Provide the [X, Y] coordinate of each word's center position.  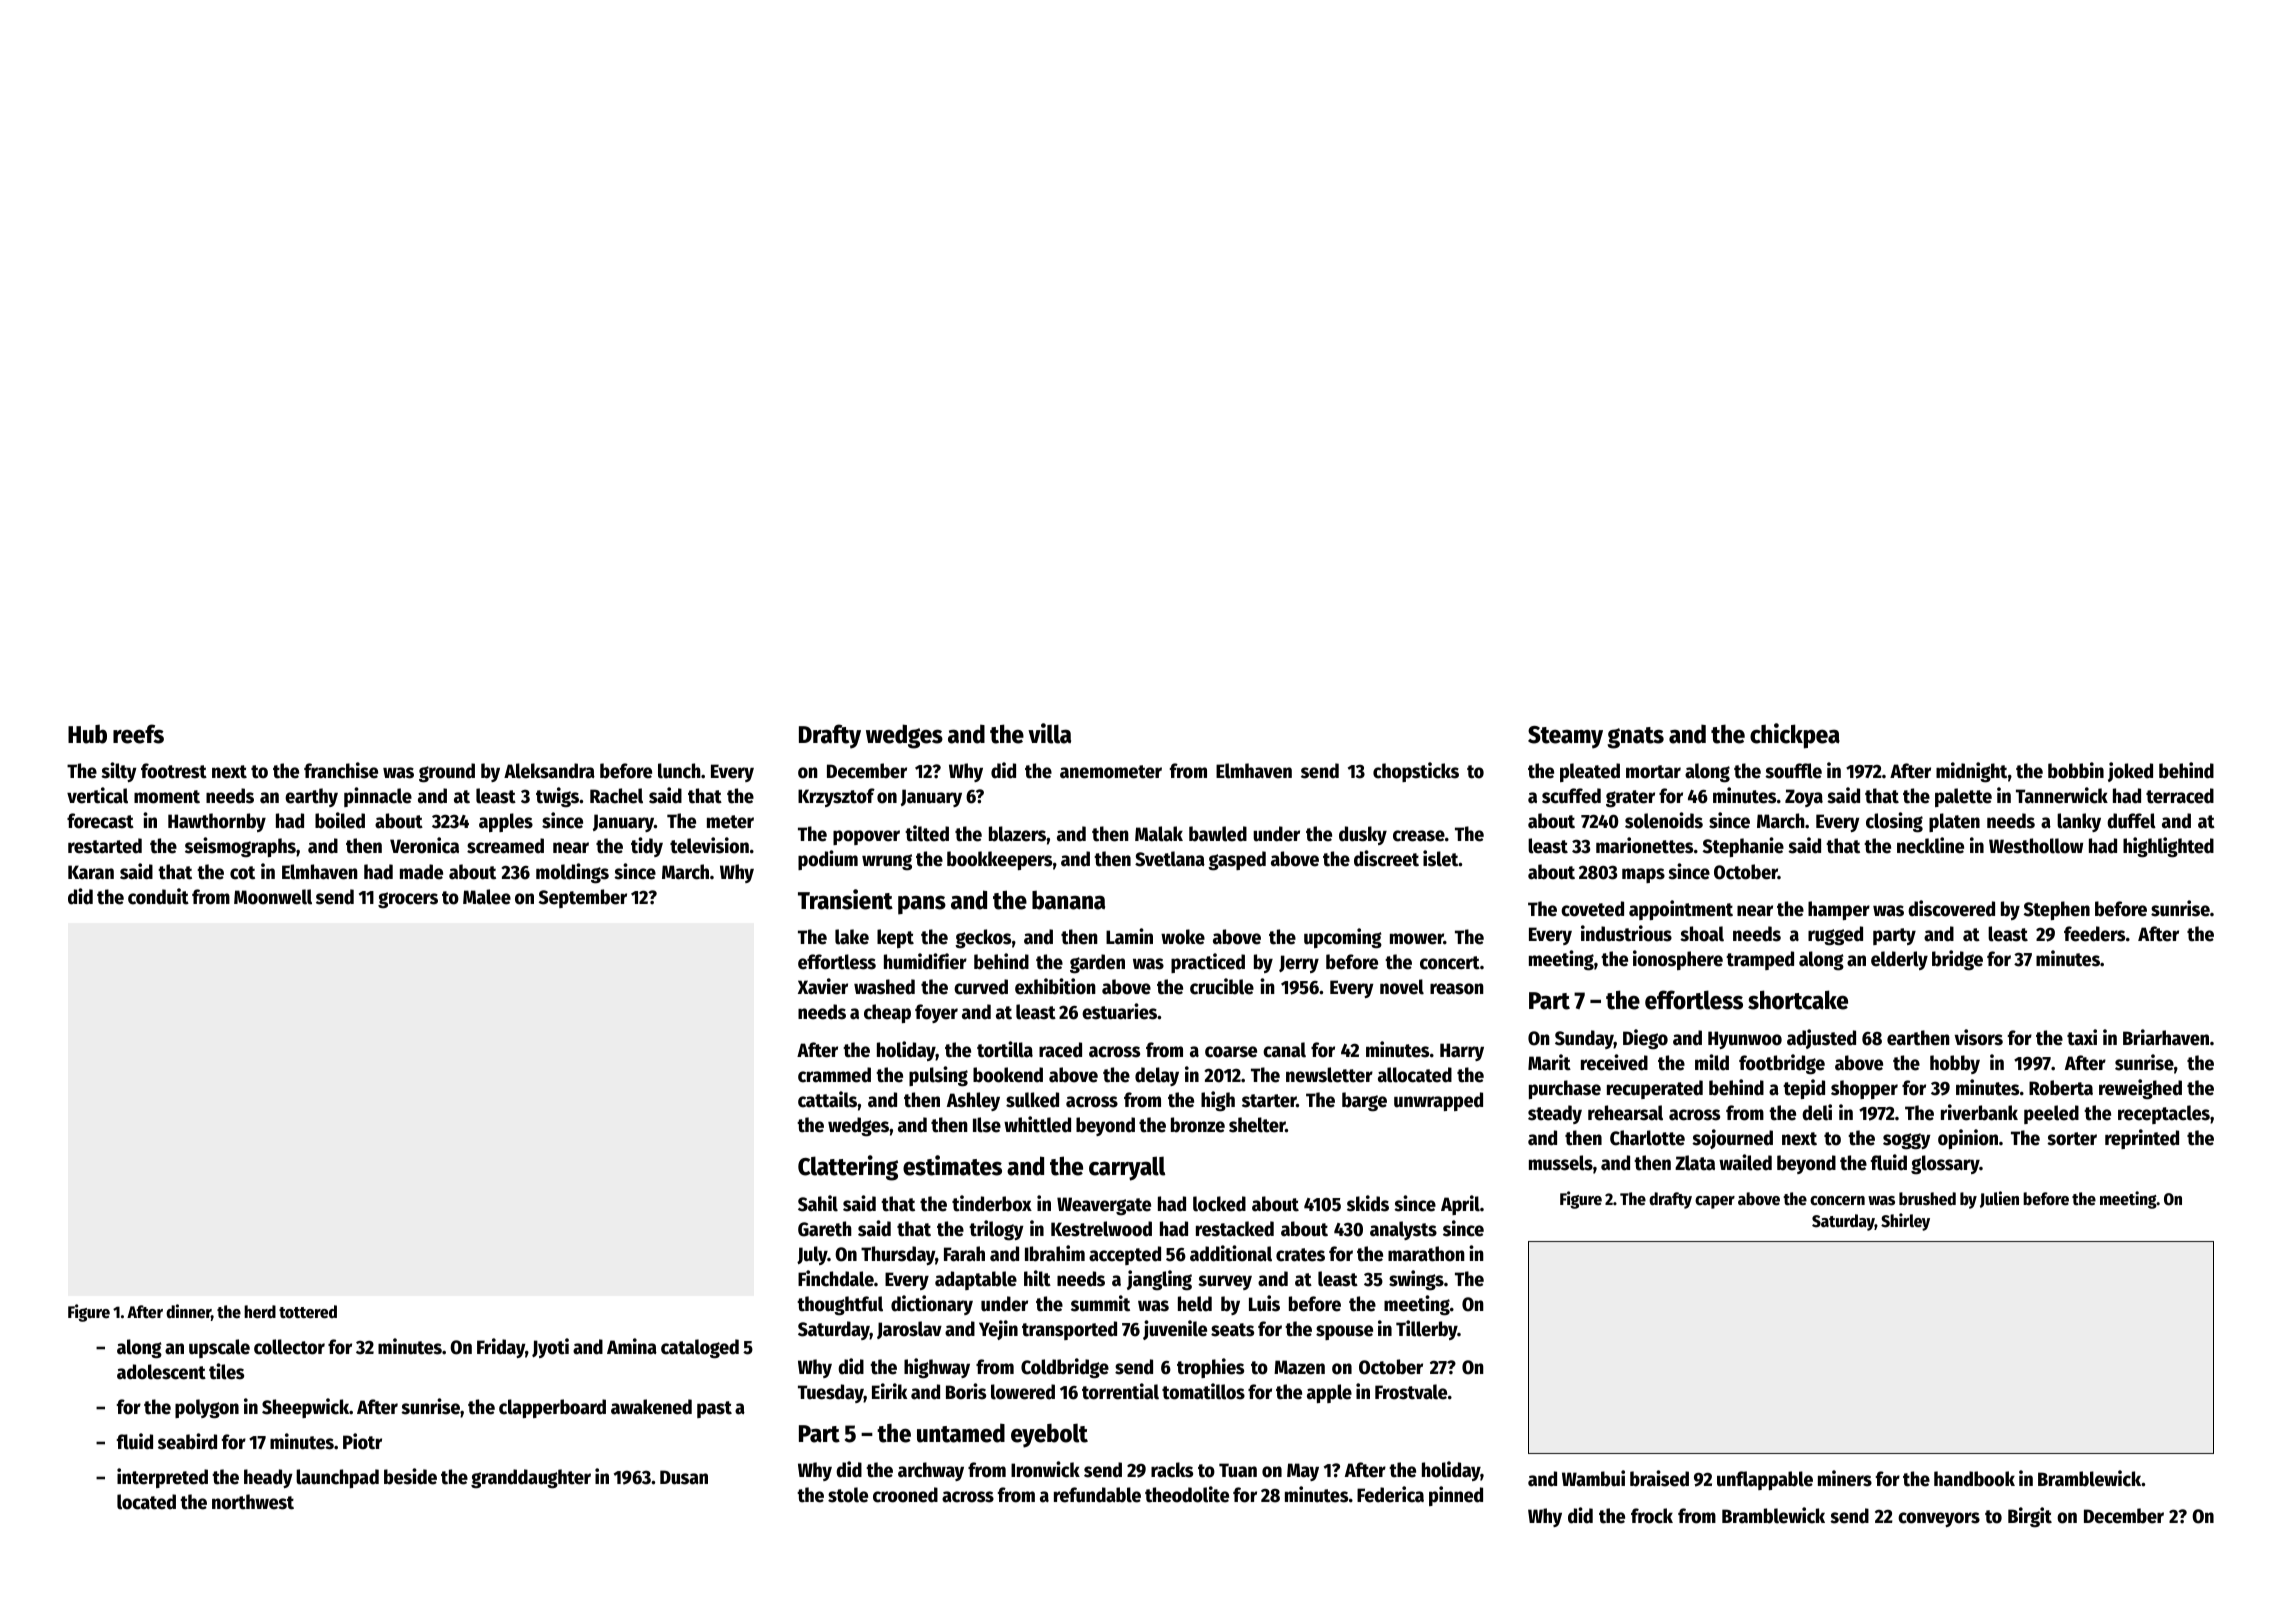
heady [268, 1478]
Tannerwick [2062, 795]
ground [447, 773]
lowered [1023, 1392]
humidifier [925, 961]
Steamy [1565, 737]
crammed [834, 1075]
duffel [2131, 821]
